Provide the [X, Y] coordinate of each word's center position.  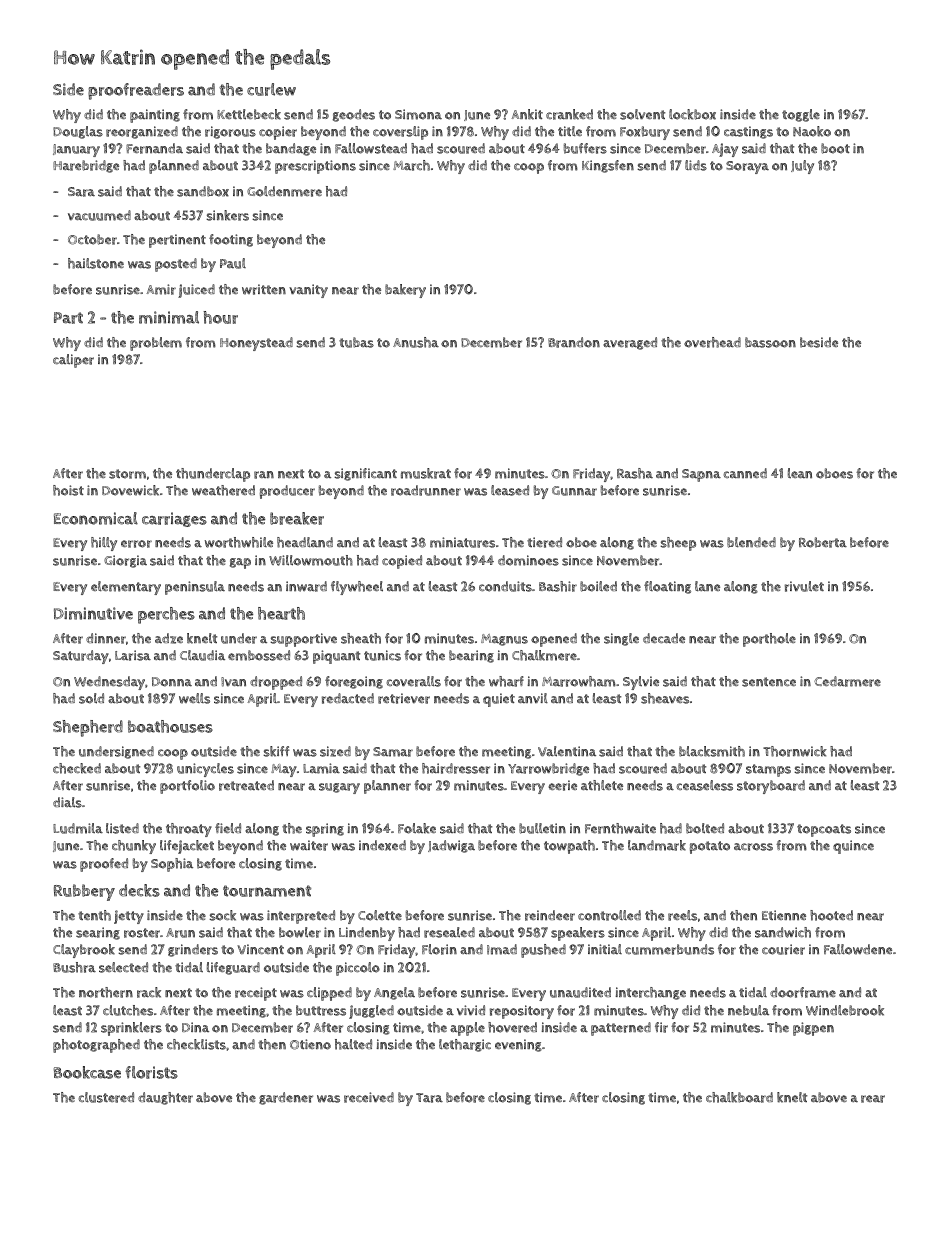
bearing [471, 656]
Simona [418, 114]
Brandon [574, 342]
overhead [712, 342]
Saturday [81, 657]
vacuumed [99, 215]
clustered [106, 1097]
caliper [73, 361]
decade [664, 638]
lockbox [692, 114]
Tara [429, 1098]
